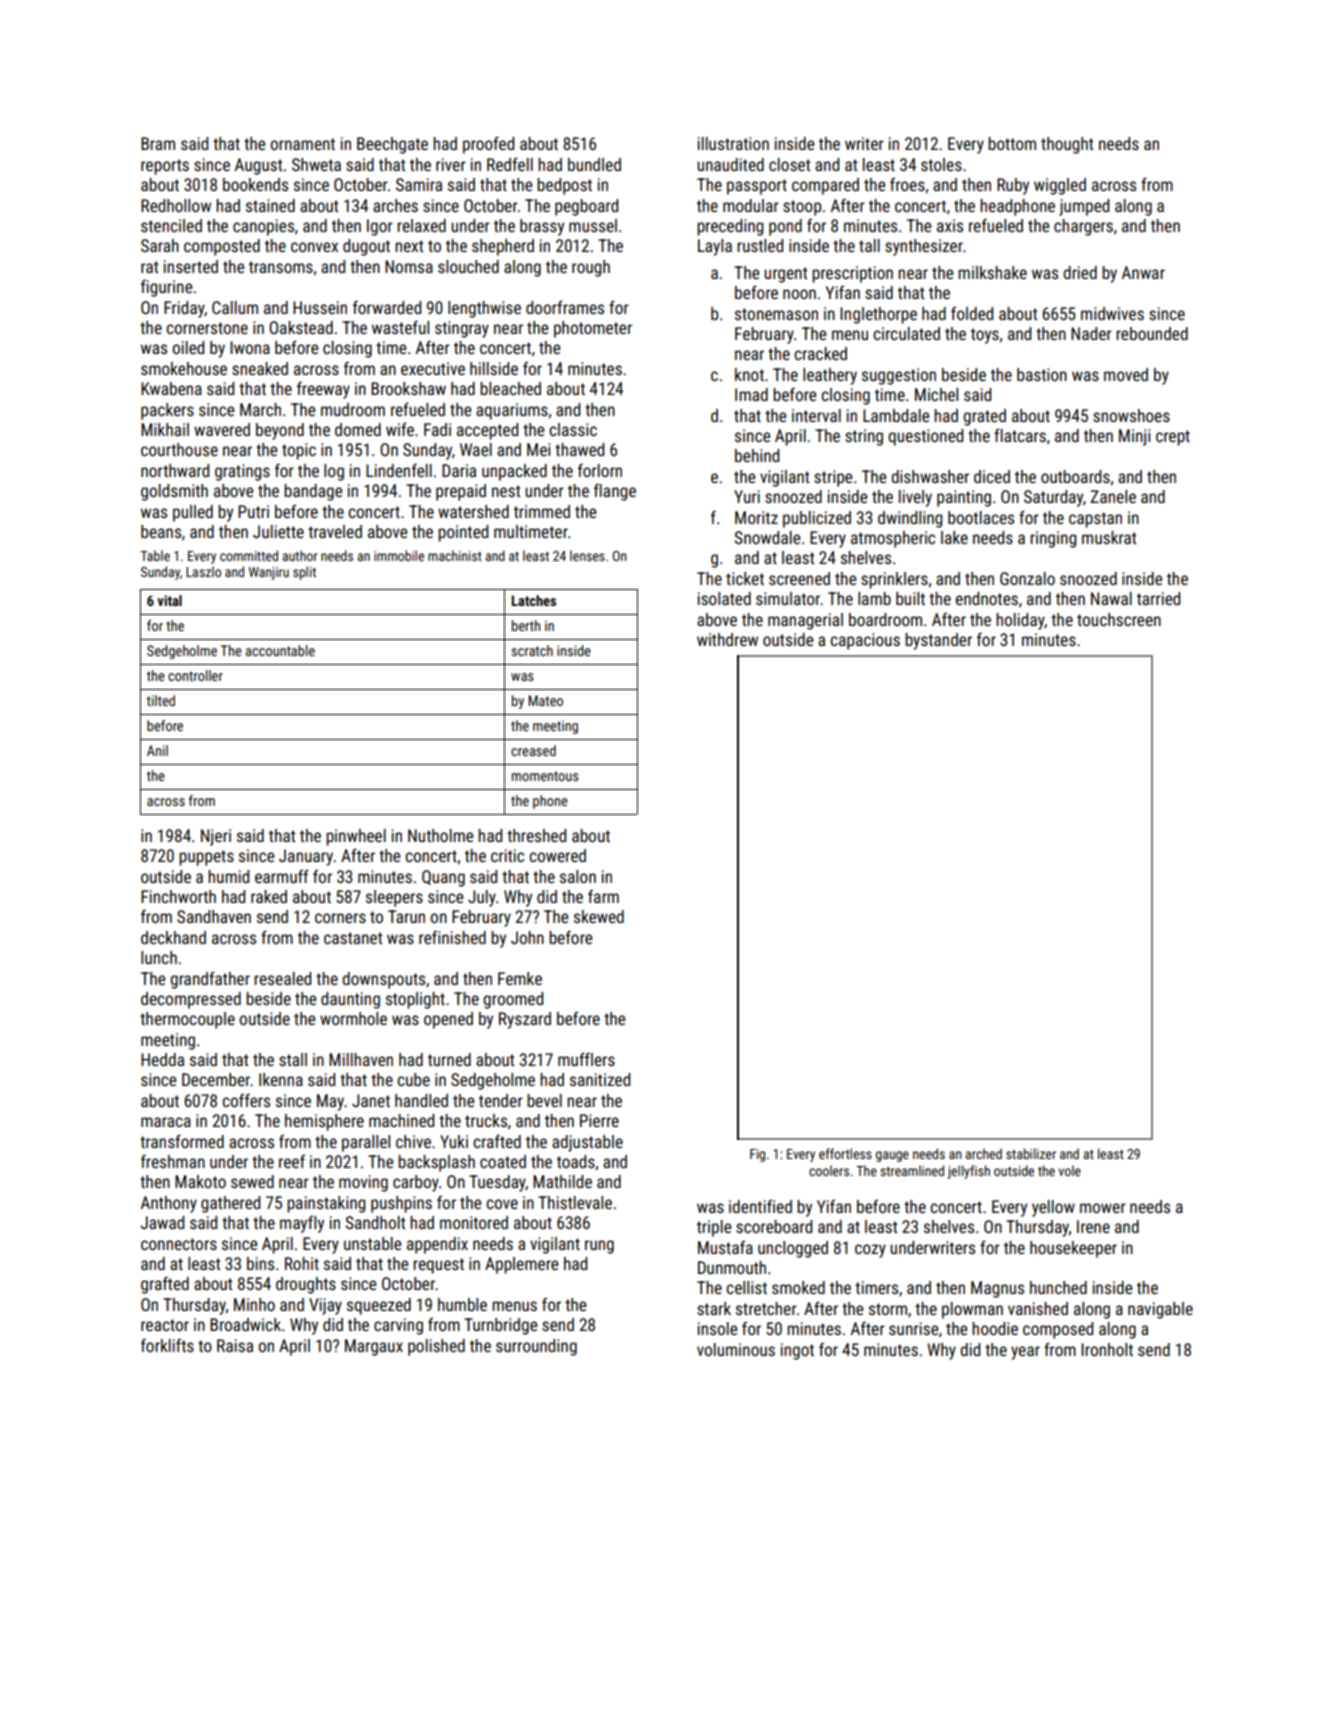 Image resolution: width=1334 pixels, height=1726 pixels. Describe the element at coordinates (438, 1266) in the screenshot. I see `request` at that location.
